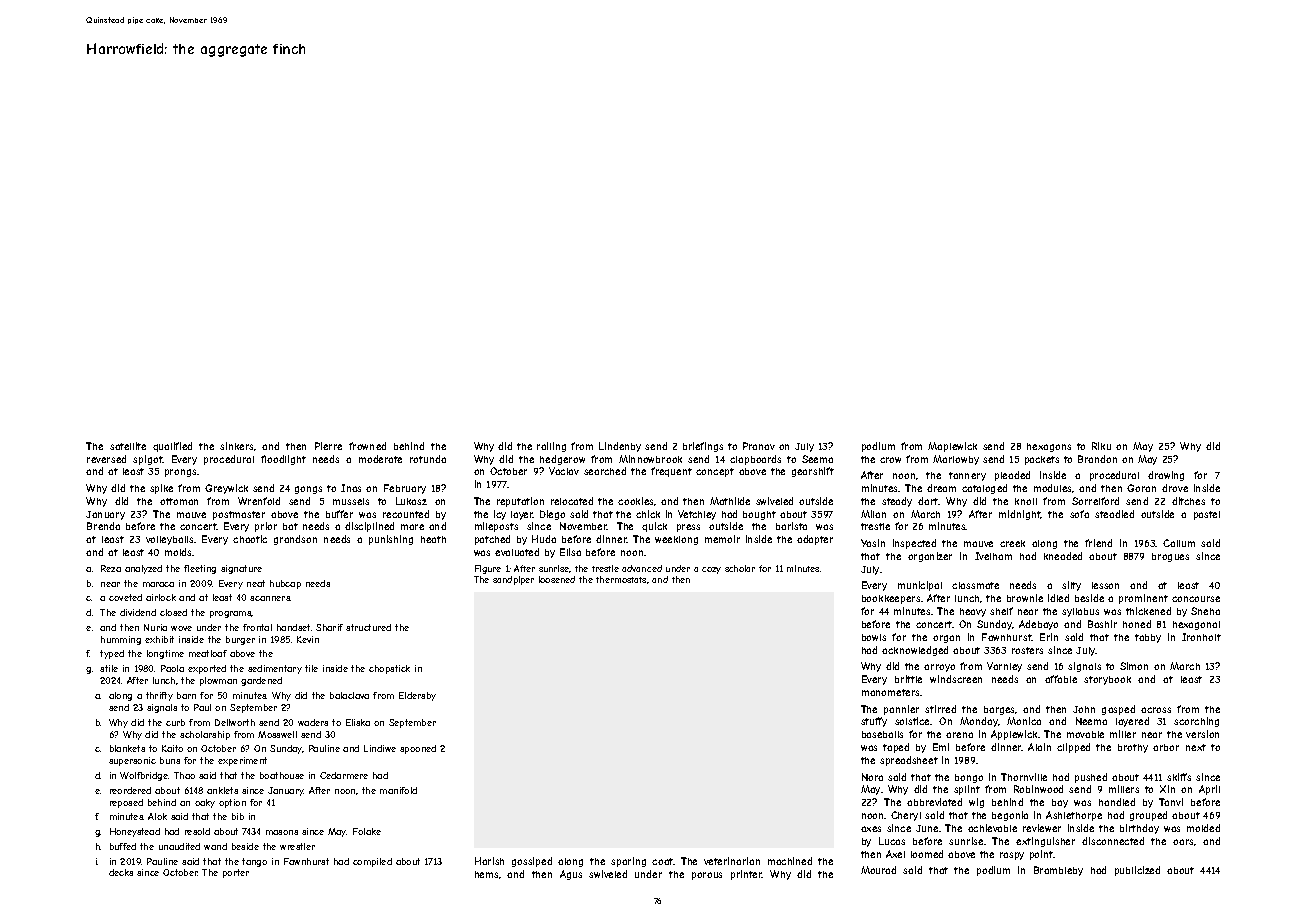 Image resolution: width=1308 pixels, height=924 pixels. Describe the element at coordinates (1141, 488) in the screenshot. I see `Goran` at that location.
